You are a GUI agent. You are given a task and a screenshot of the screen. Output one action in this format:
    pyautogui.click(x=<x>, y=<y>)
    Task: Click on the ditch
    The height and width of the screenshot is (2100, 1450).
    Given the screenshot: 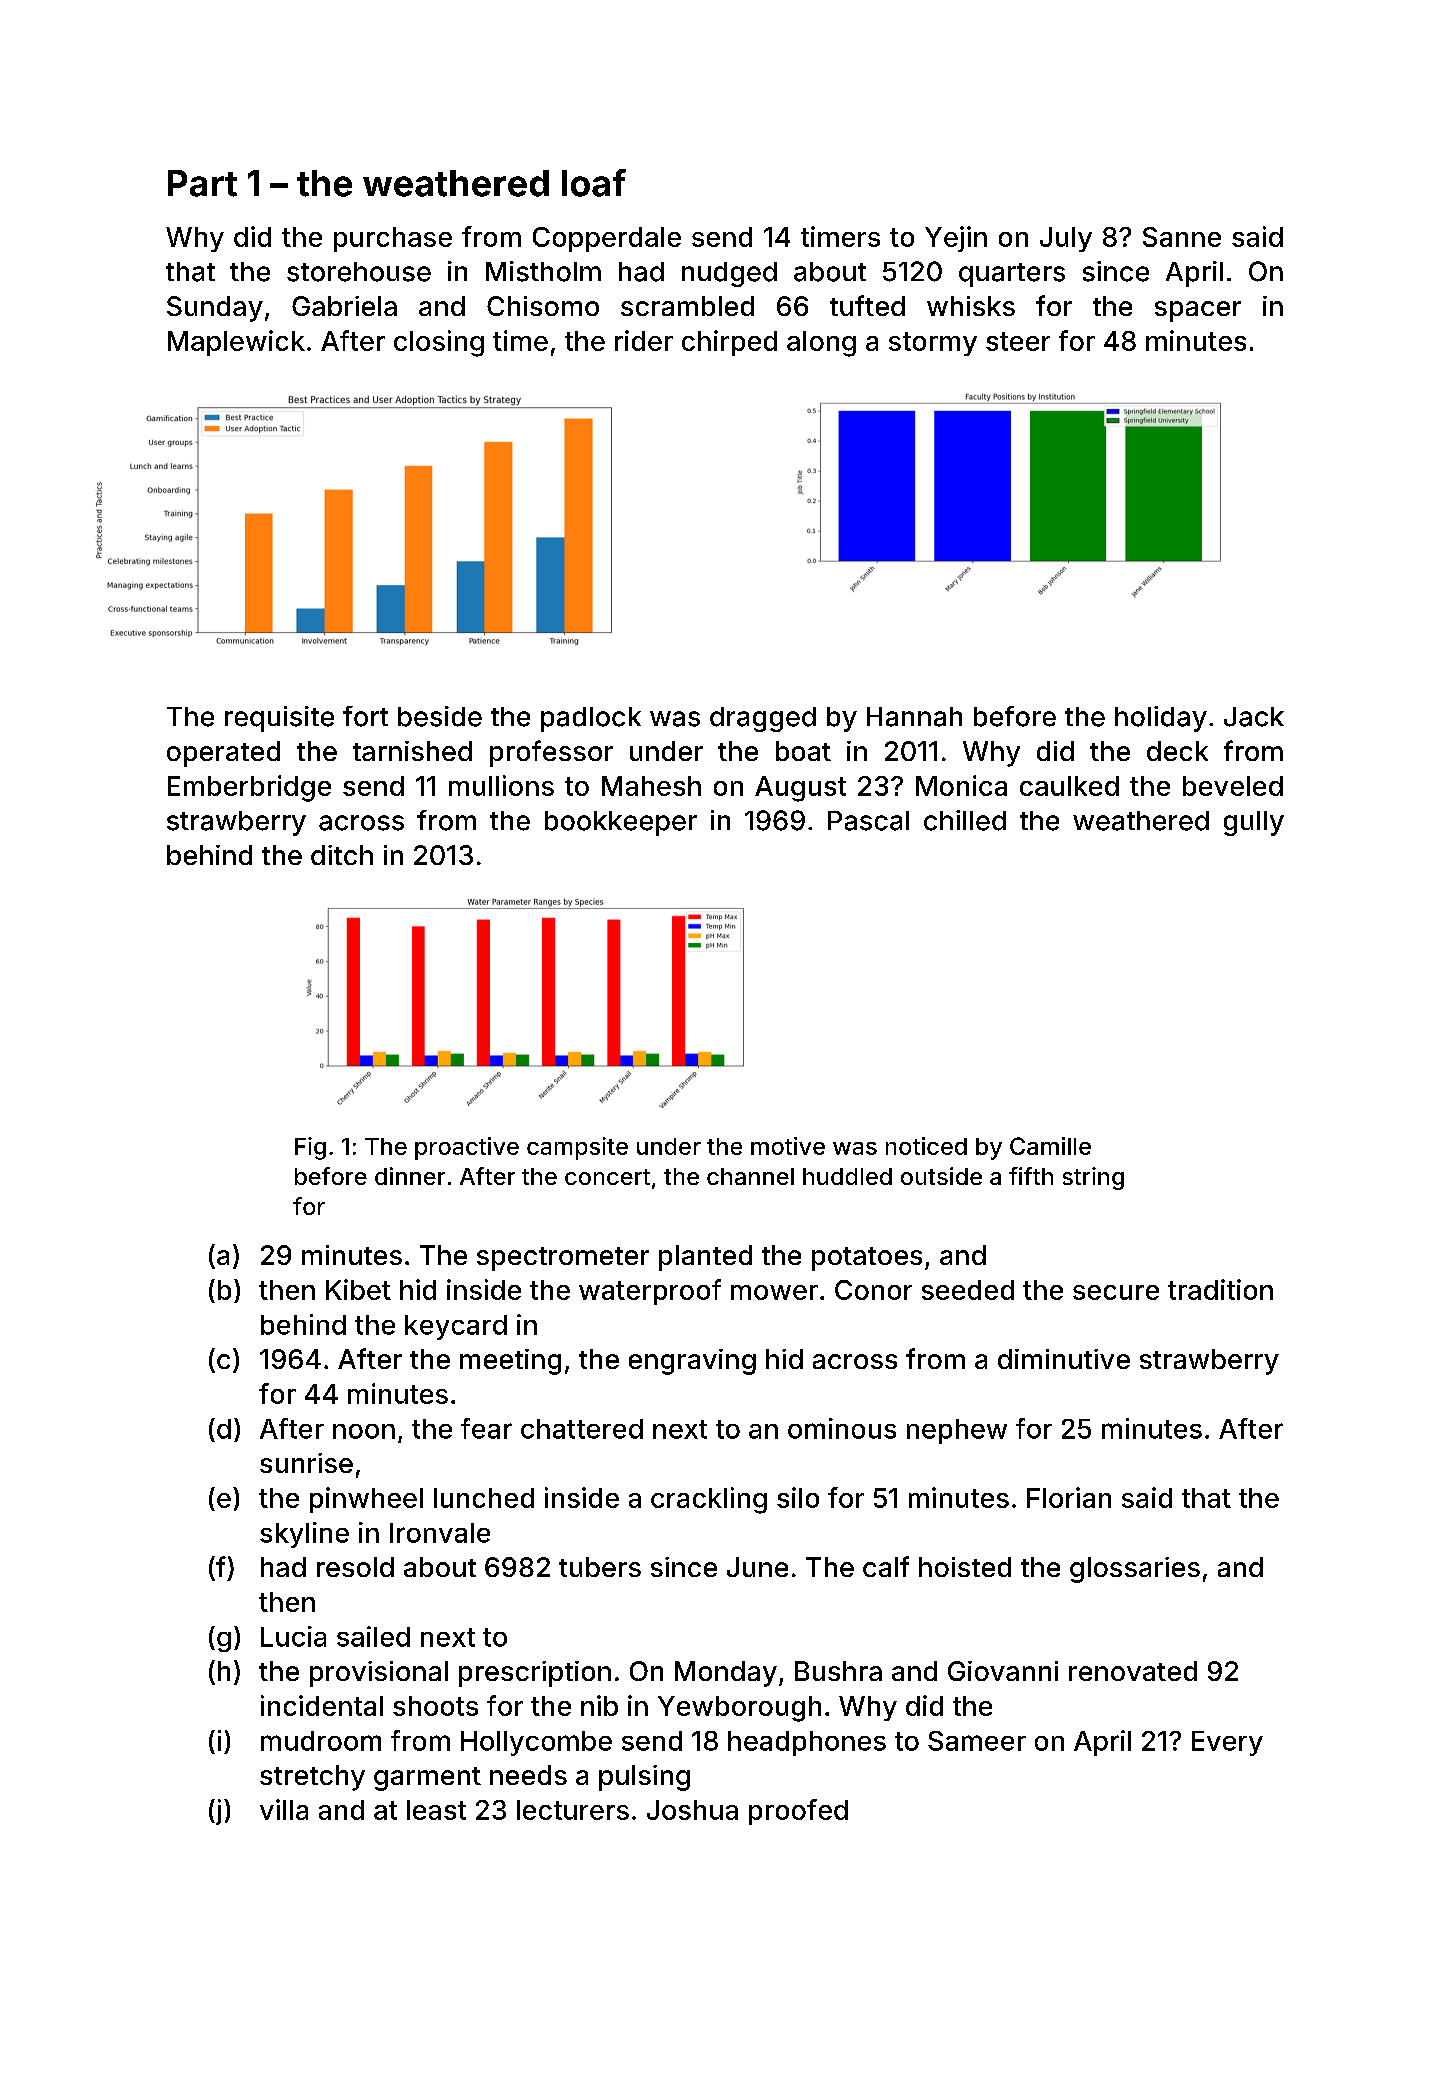 What is the action you would take?
    pyautogui.click(x=342, y=855)
